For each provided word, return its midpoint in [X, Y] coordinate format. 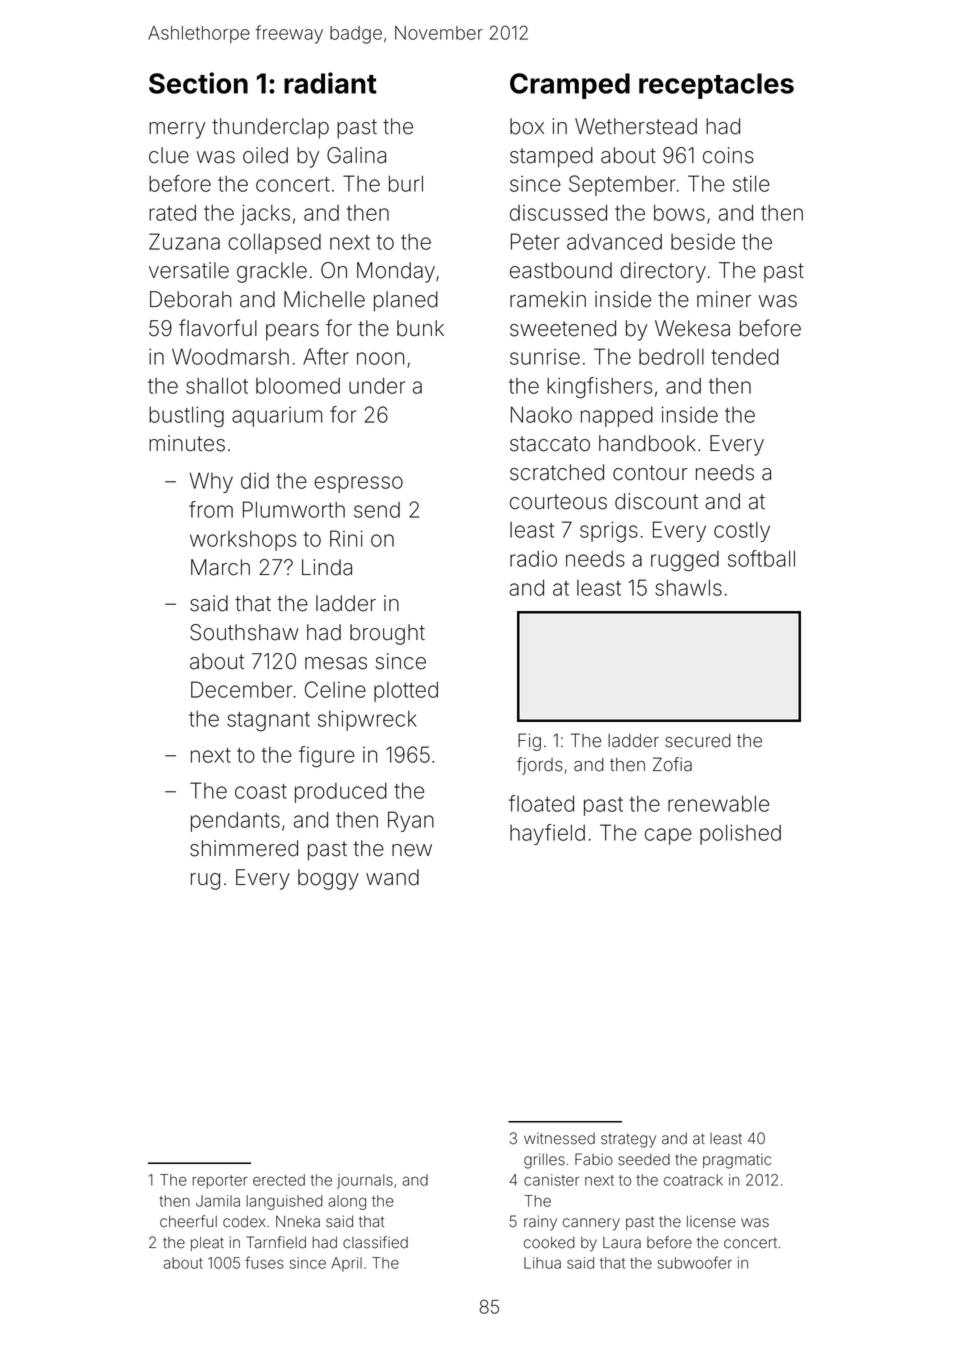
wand [392, 877]
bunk [420, 328]
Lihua [542, 1263]
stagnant [268, 722]
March [220, 567]
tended [745, 357]
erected [279, 1180]
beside [703, 242]
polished [740, 835]
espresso [358, 484]
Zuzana [184, 241]
